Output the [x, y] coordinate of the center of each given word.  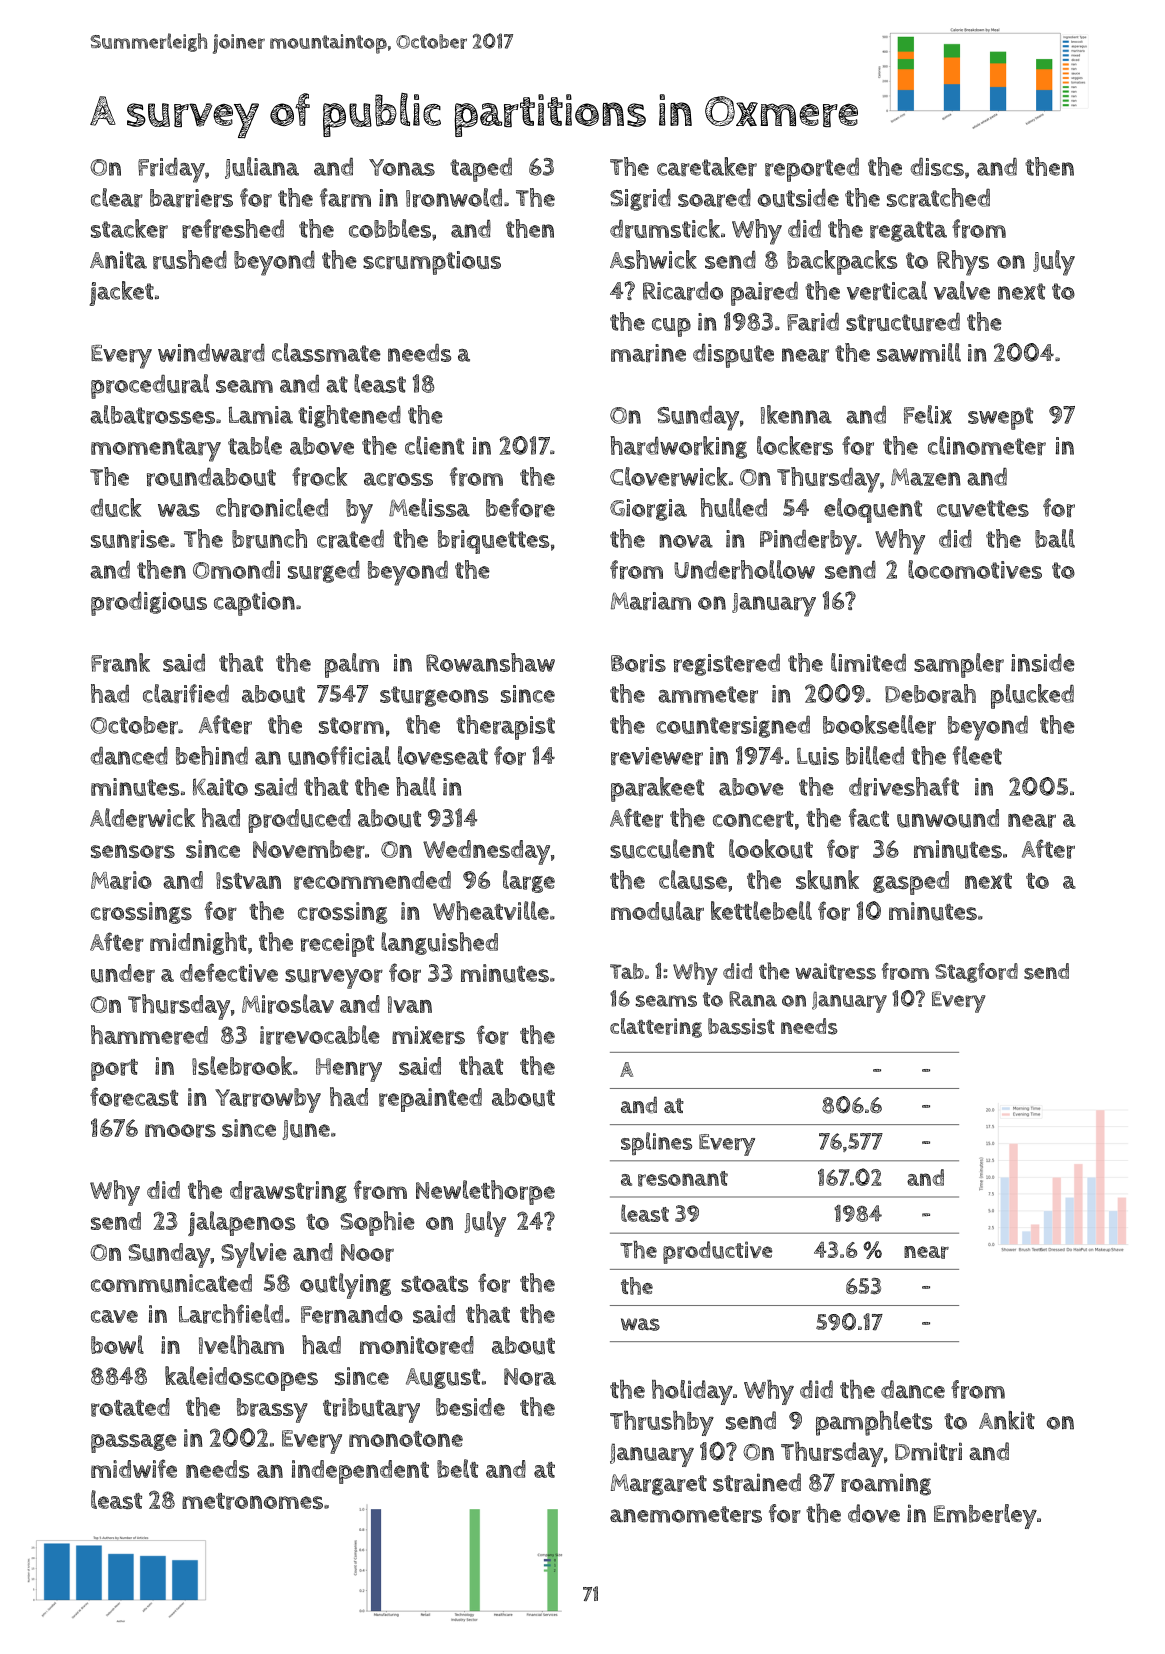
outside [798, 198]
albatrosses [152, 414]
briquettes [493, 542]
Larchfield [231, 1314]
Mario [121, 880]
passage [134, 1443]
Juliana [262, 168]
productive [717, 1252]
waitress [835, 971]
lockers [795, 445]
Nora [530, 1377]
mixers [428, 1035]
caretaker [707, 166]
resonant [683, 1179]
